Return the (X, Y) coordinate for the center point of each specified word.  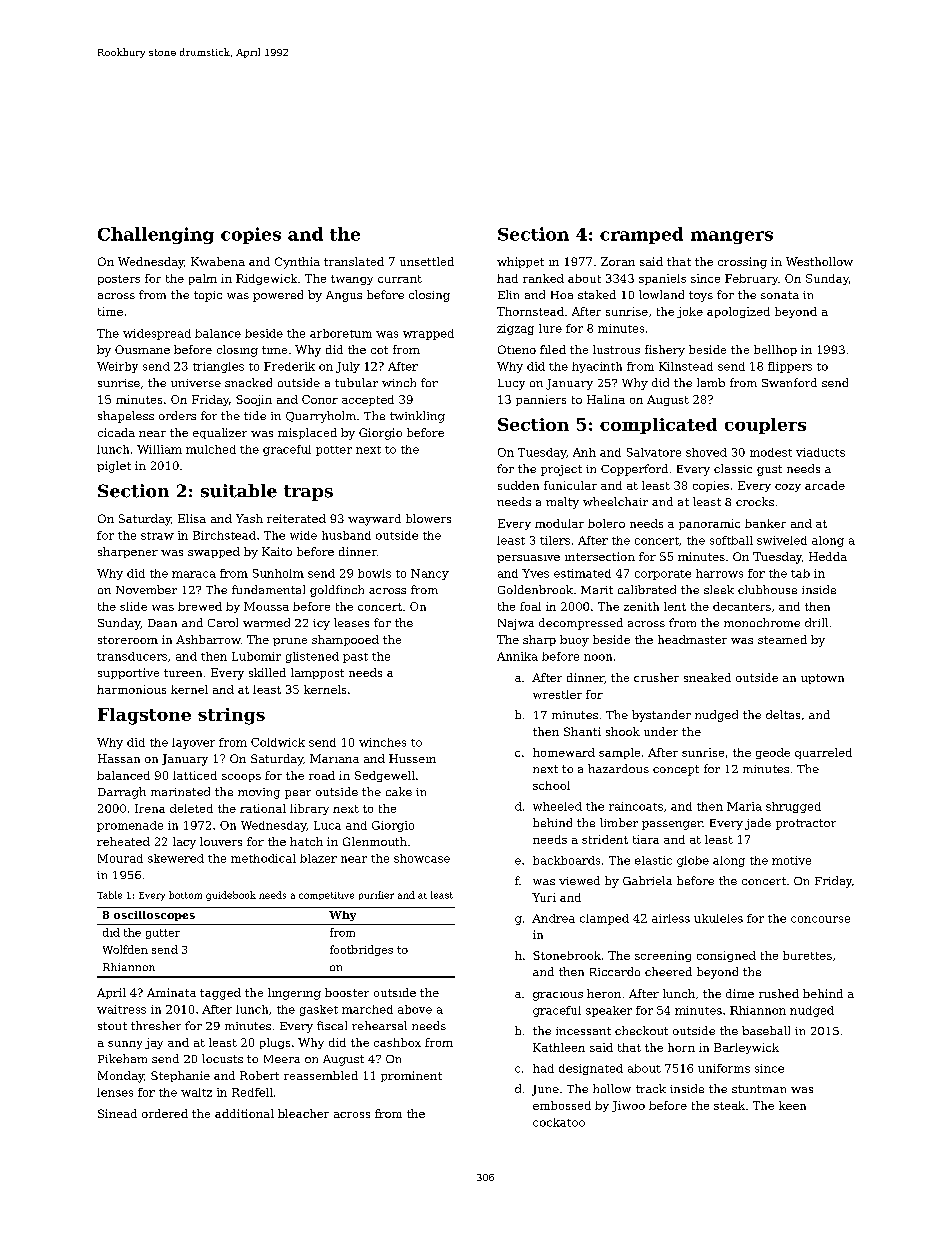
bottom (185, 895)
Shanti (582, 731)
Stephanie (180, 1076)
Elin (508, 294)
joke (690, 312)
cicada (116, 432)
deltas (783, 714)
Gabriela (647, 880)
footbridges (361, 950)
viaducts (820, 452)
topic (208, 296)
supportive (128, 673)
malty (562, 503)
